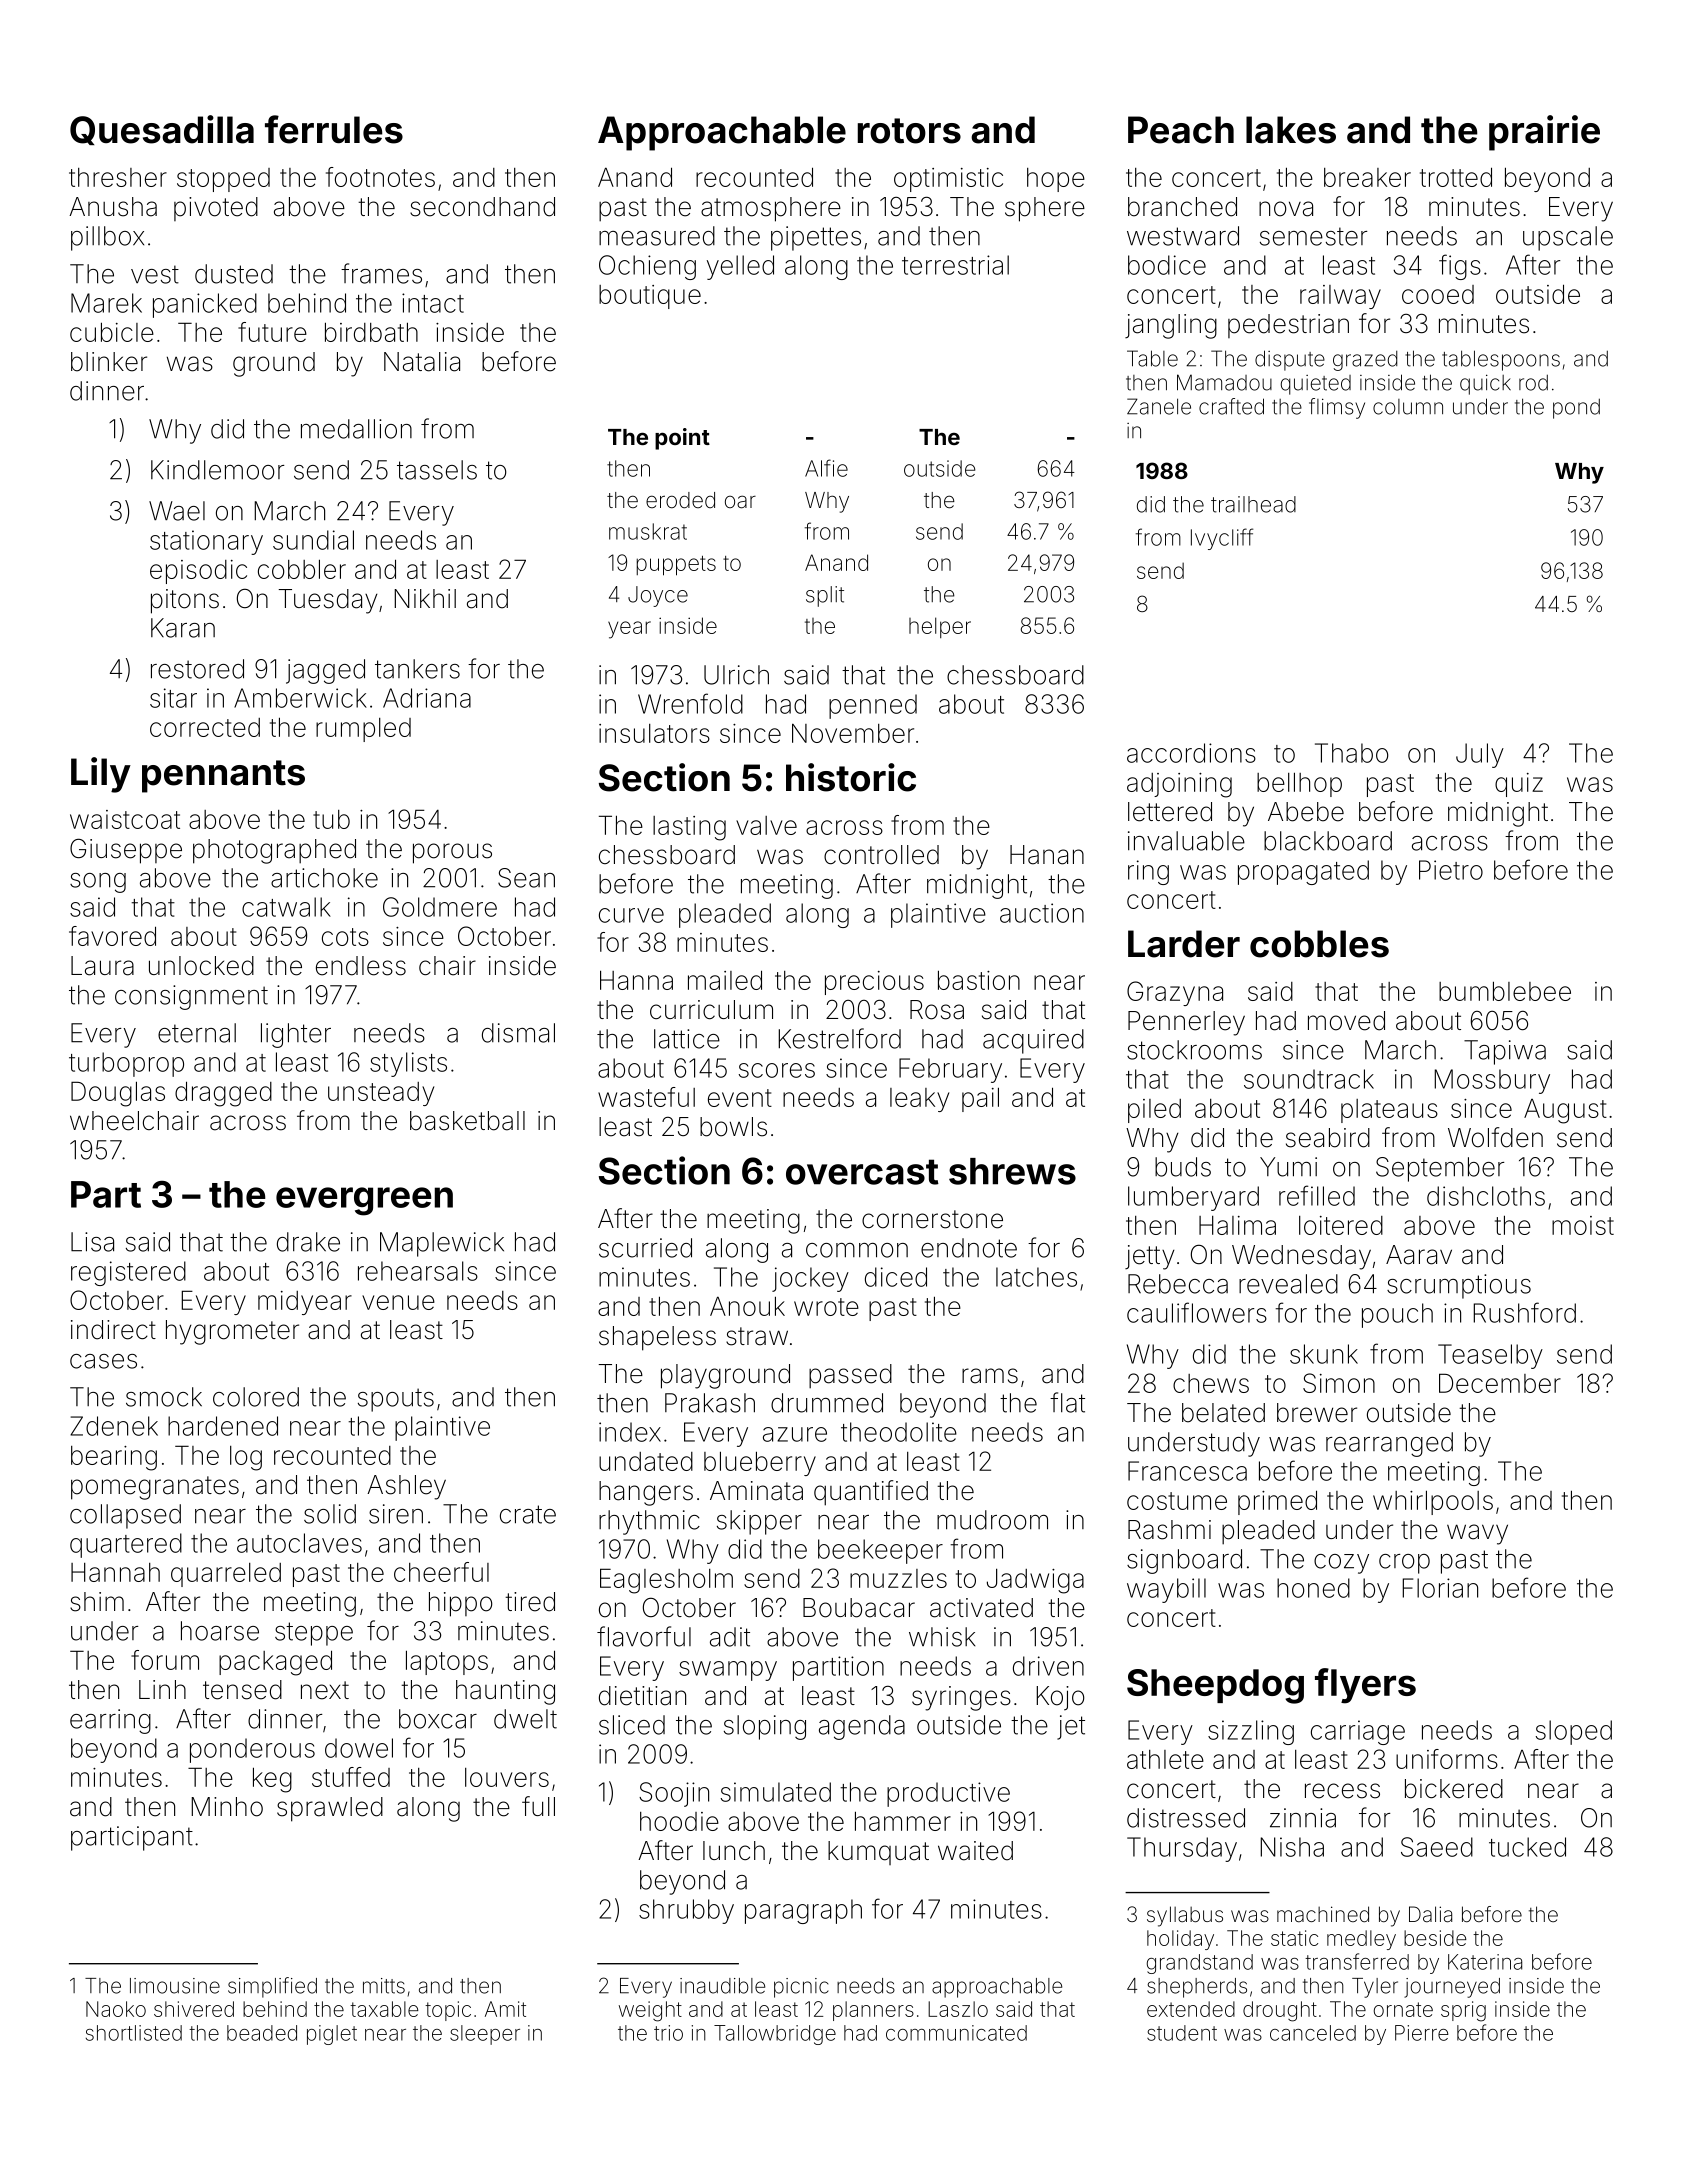  I want to click on dishcloths, so click(1486, 1196).
